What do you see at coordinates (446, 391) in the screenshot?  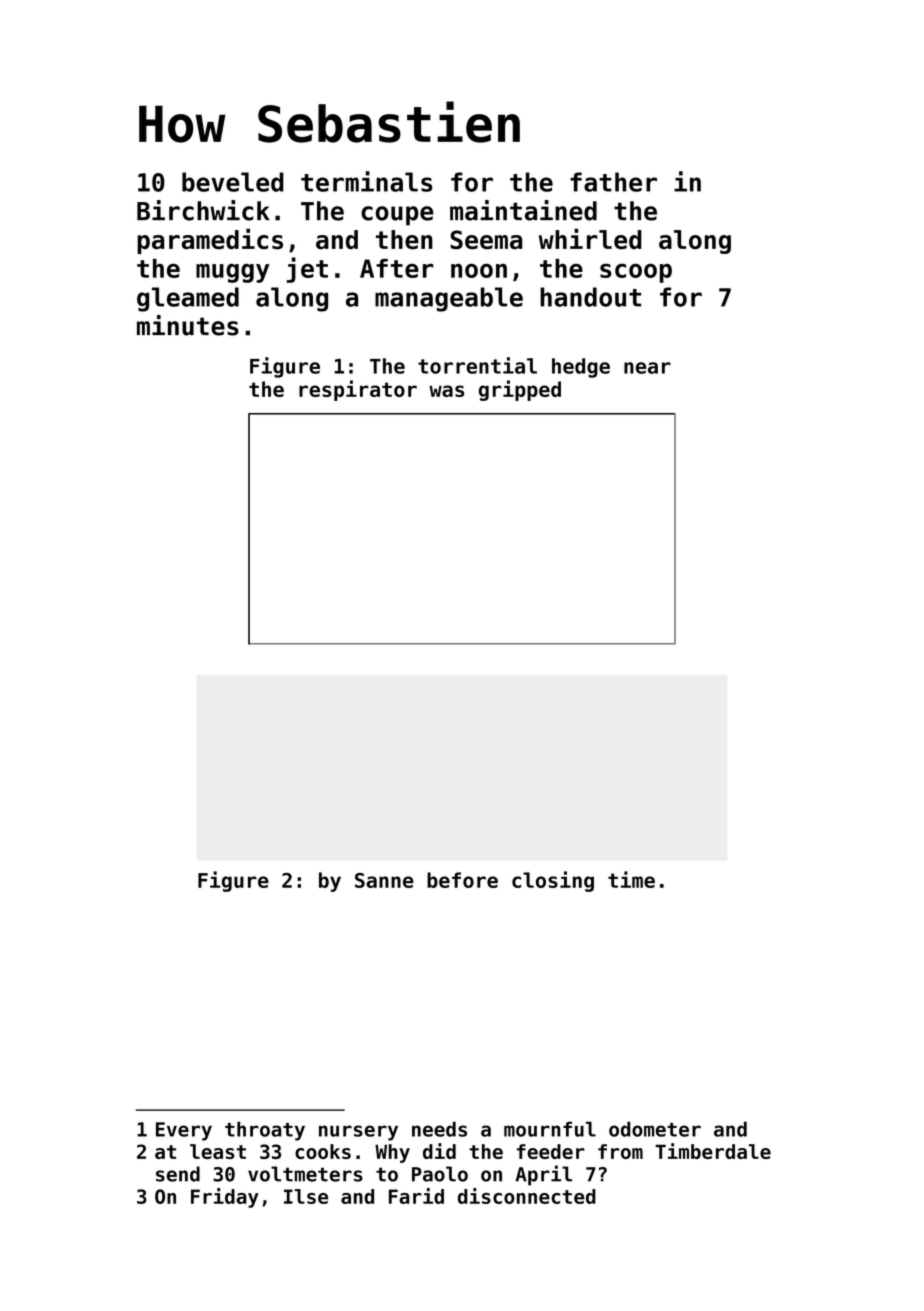 I see `was` at bounding box center [446, 391].
